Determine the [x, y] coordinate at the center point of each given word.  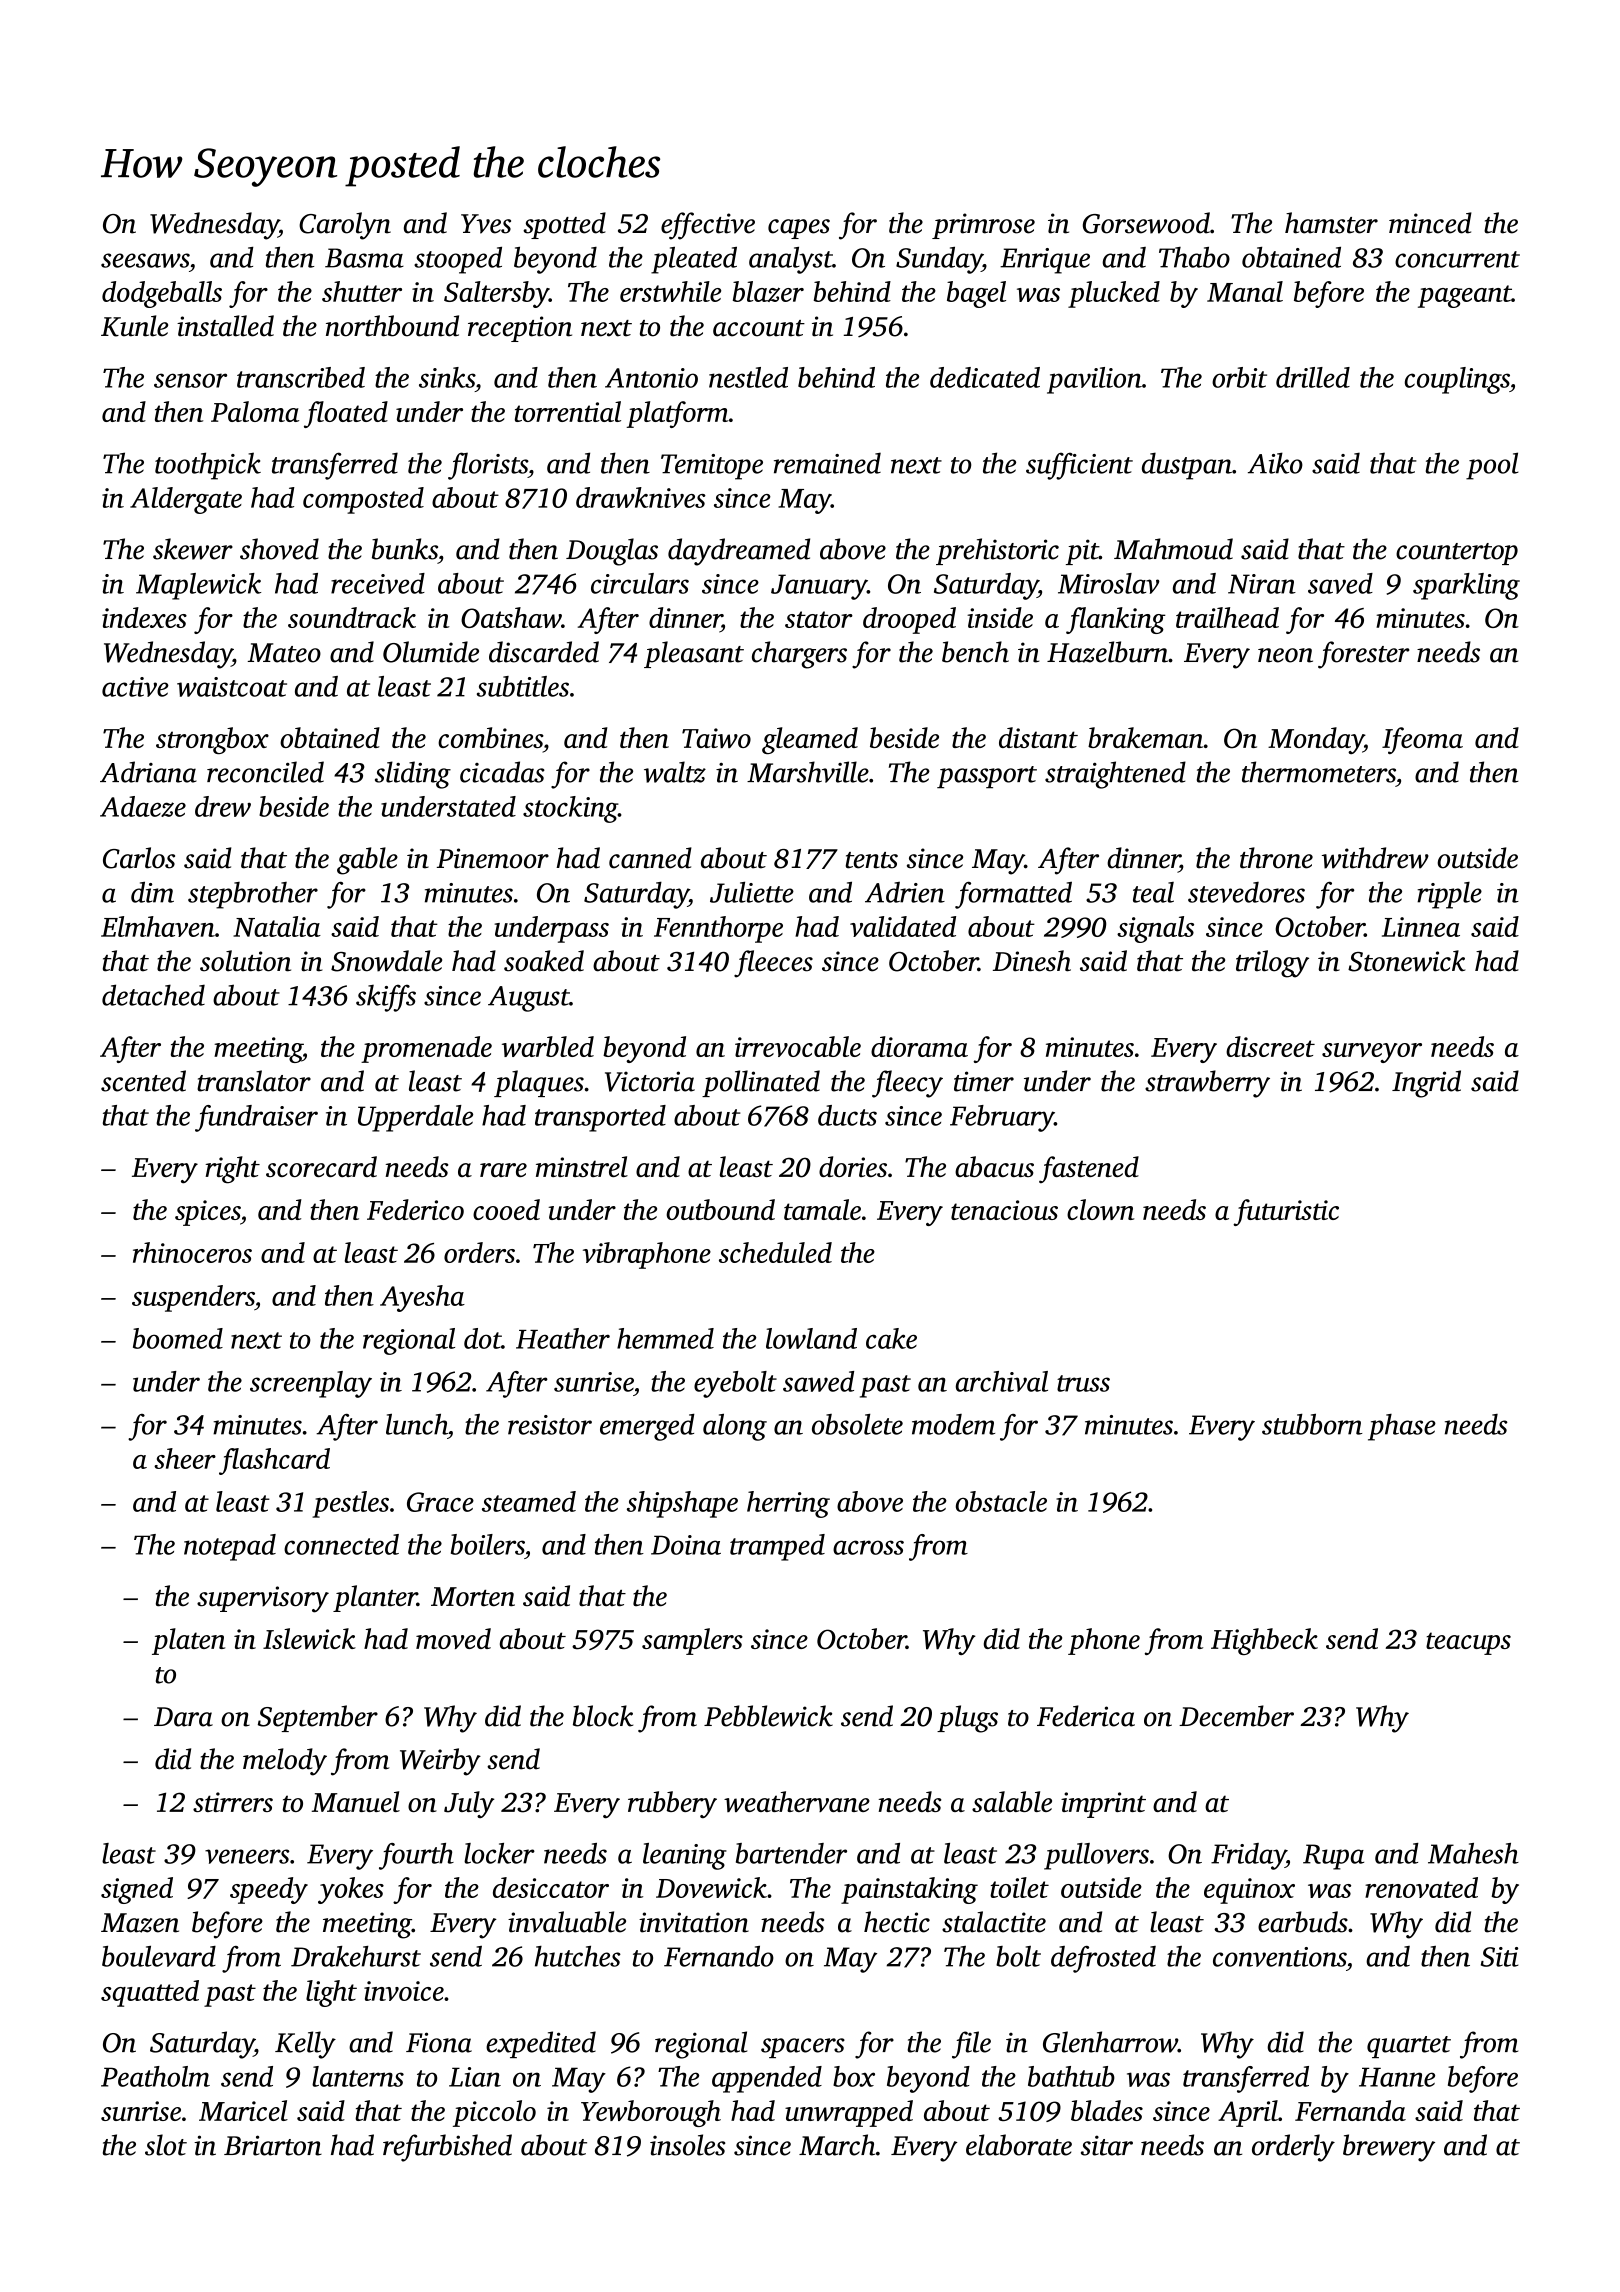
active [135, 687]
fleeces [773, 964]
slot [166, 2145]
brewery [1389, 2148]
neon [1285, 655]
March [837, 2145]
